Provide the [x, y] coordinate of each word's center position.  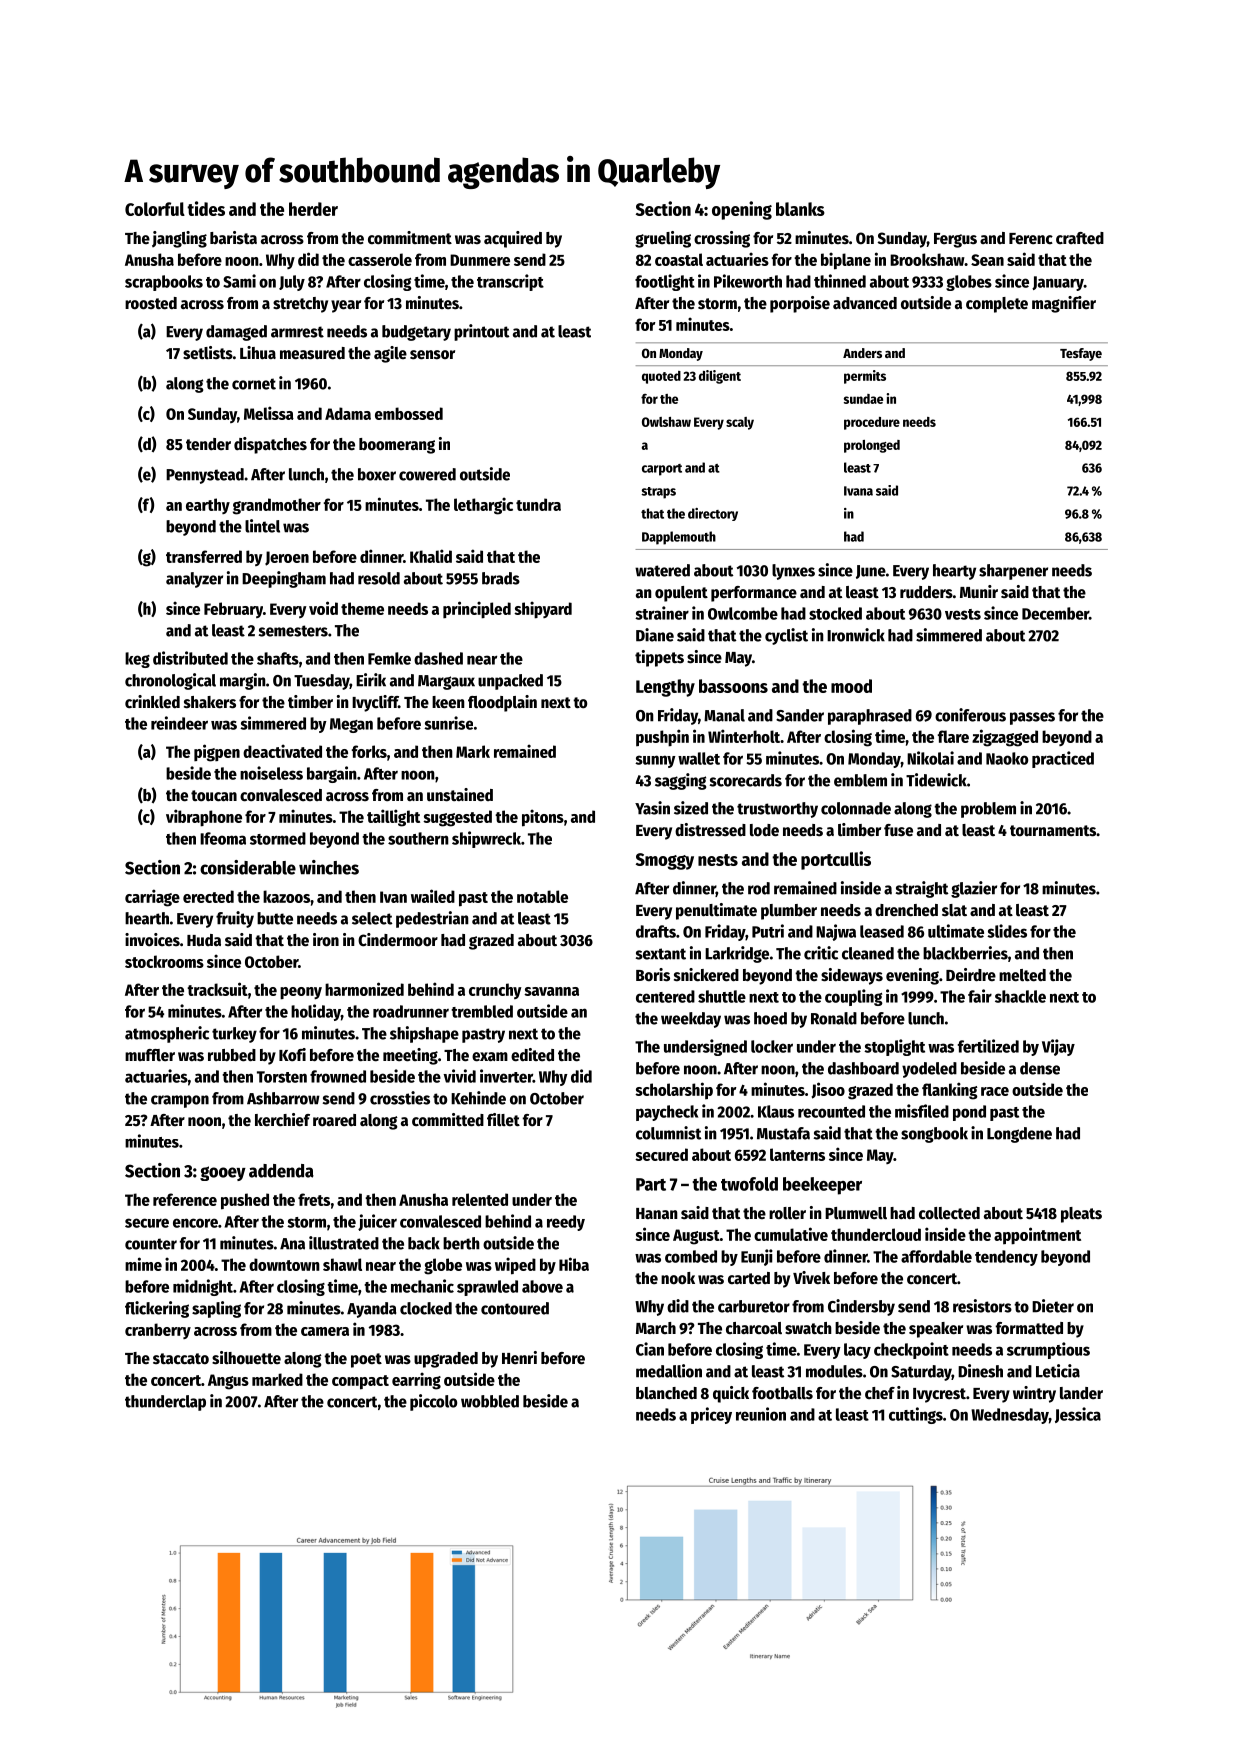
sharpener [1013, 572]
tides [206, 208]
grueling [663, 239]
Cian [650, 1349]
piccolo [433, 1402]
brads [501, 578]
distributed [190, 658]
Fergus [955, 240]
